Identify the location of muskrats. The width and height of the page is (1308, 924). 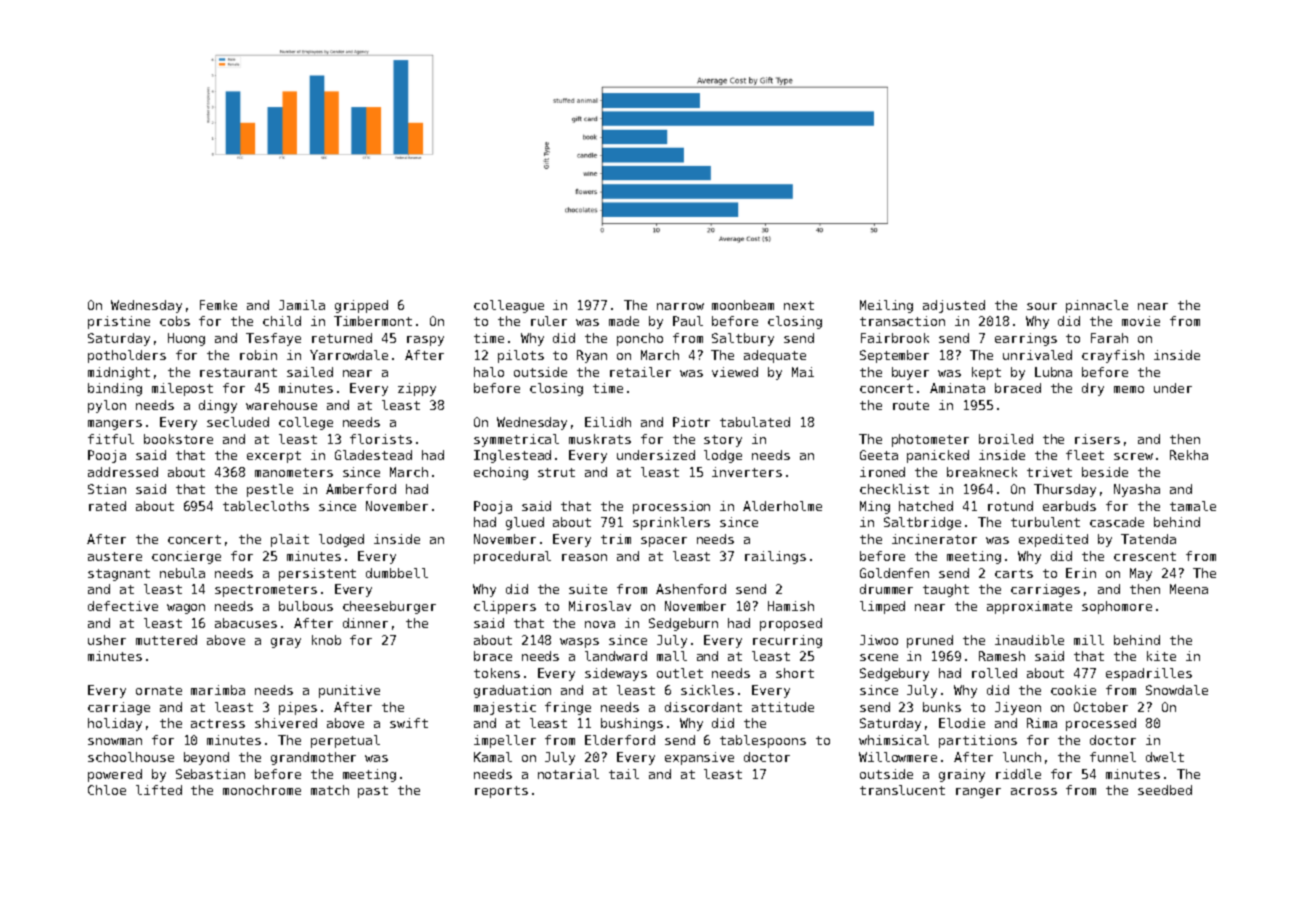
(600, 439).
